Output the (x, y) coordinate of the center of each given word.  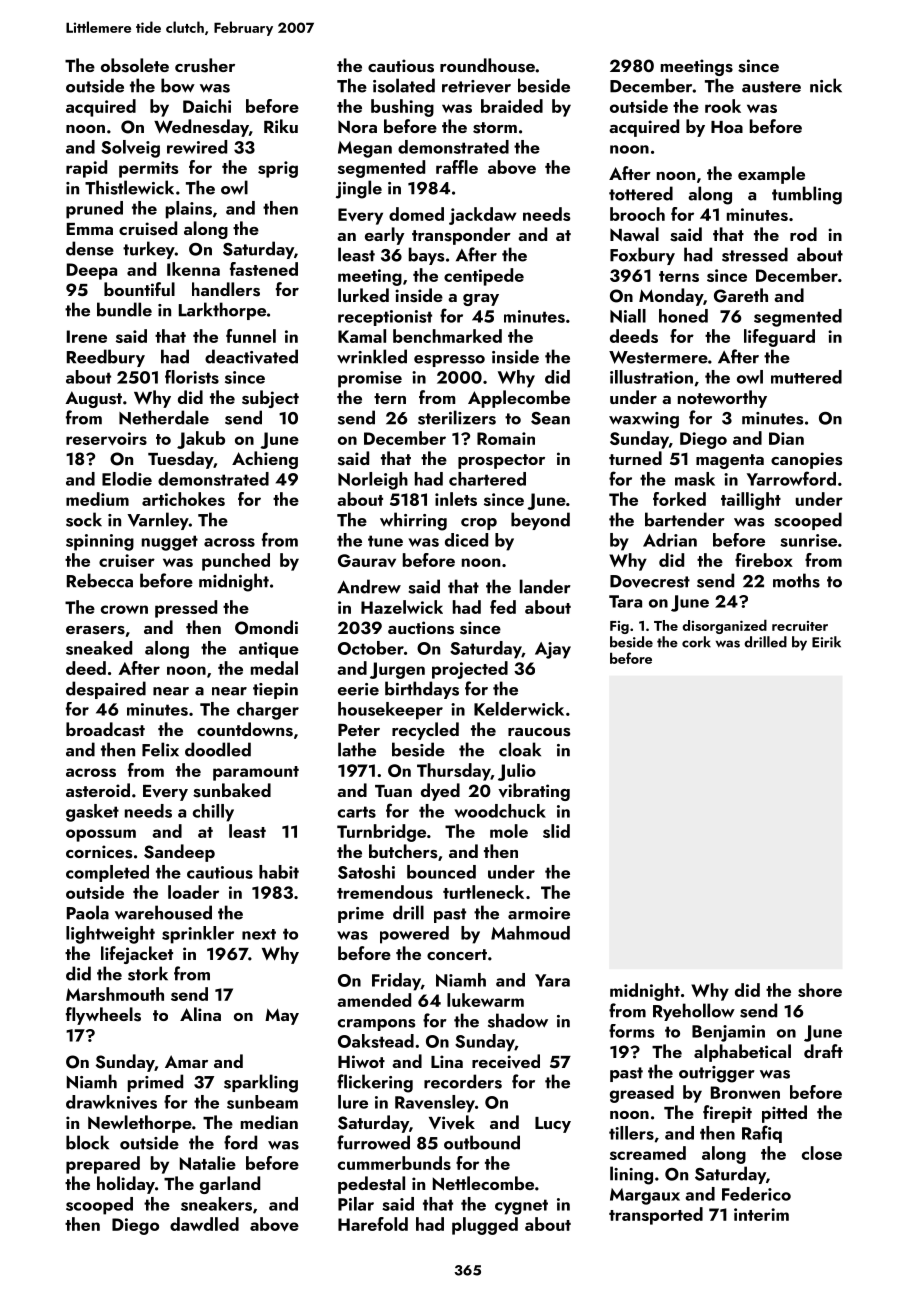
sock (84, 519)
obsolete (135, 65)
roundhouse (487, 65)
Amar (186, 1061)
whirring (413, 521)
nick (826, 85)
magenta (730, 461)
